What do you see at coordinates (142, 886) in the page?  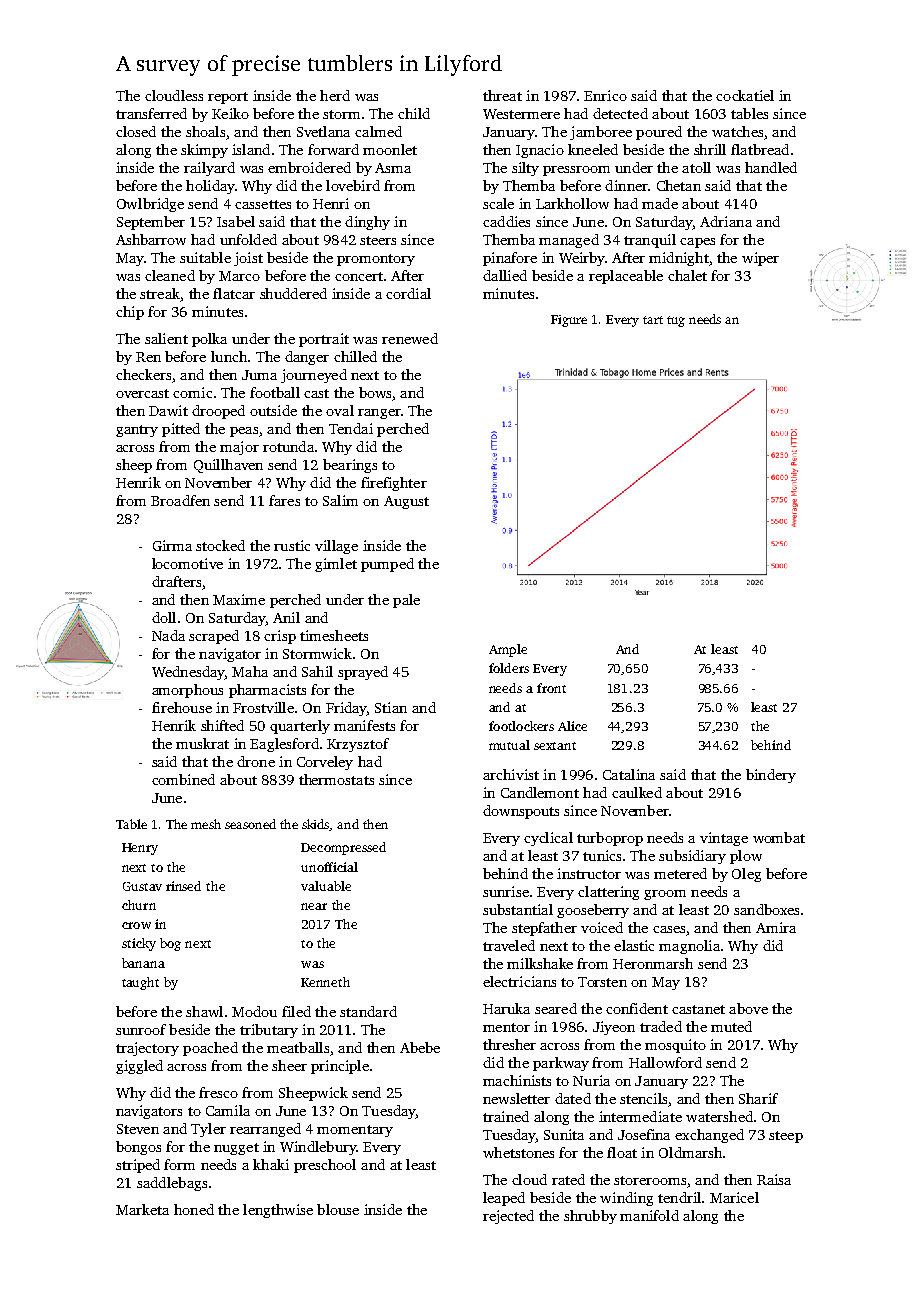 I see `Gustav` at bounding box center [142, 886].
